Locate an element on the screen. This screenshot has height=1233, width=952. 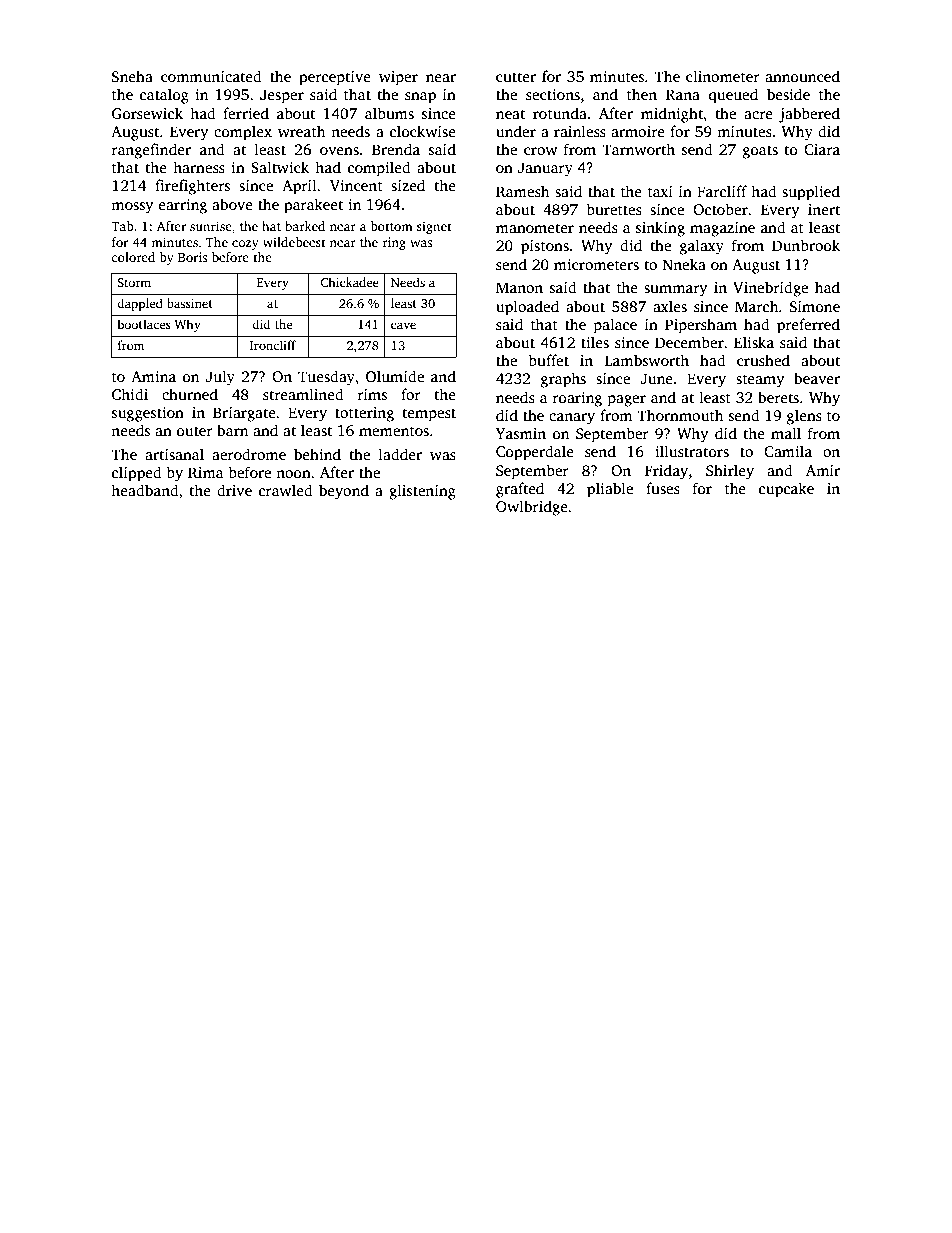
cutter is located at coordinates (516, 77).
